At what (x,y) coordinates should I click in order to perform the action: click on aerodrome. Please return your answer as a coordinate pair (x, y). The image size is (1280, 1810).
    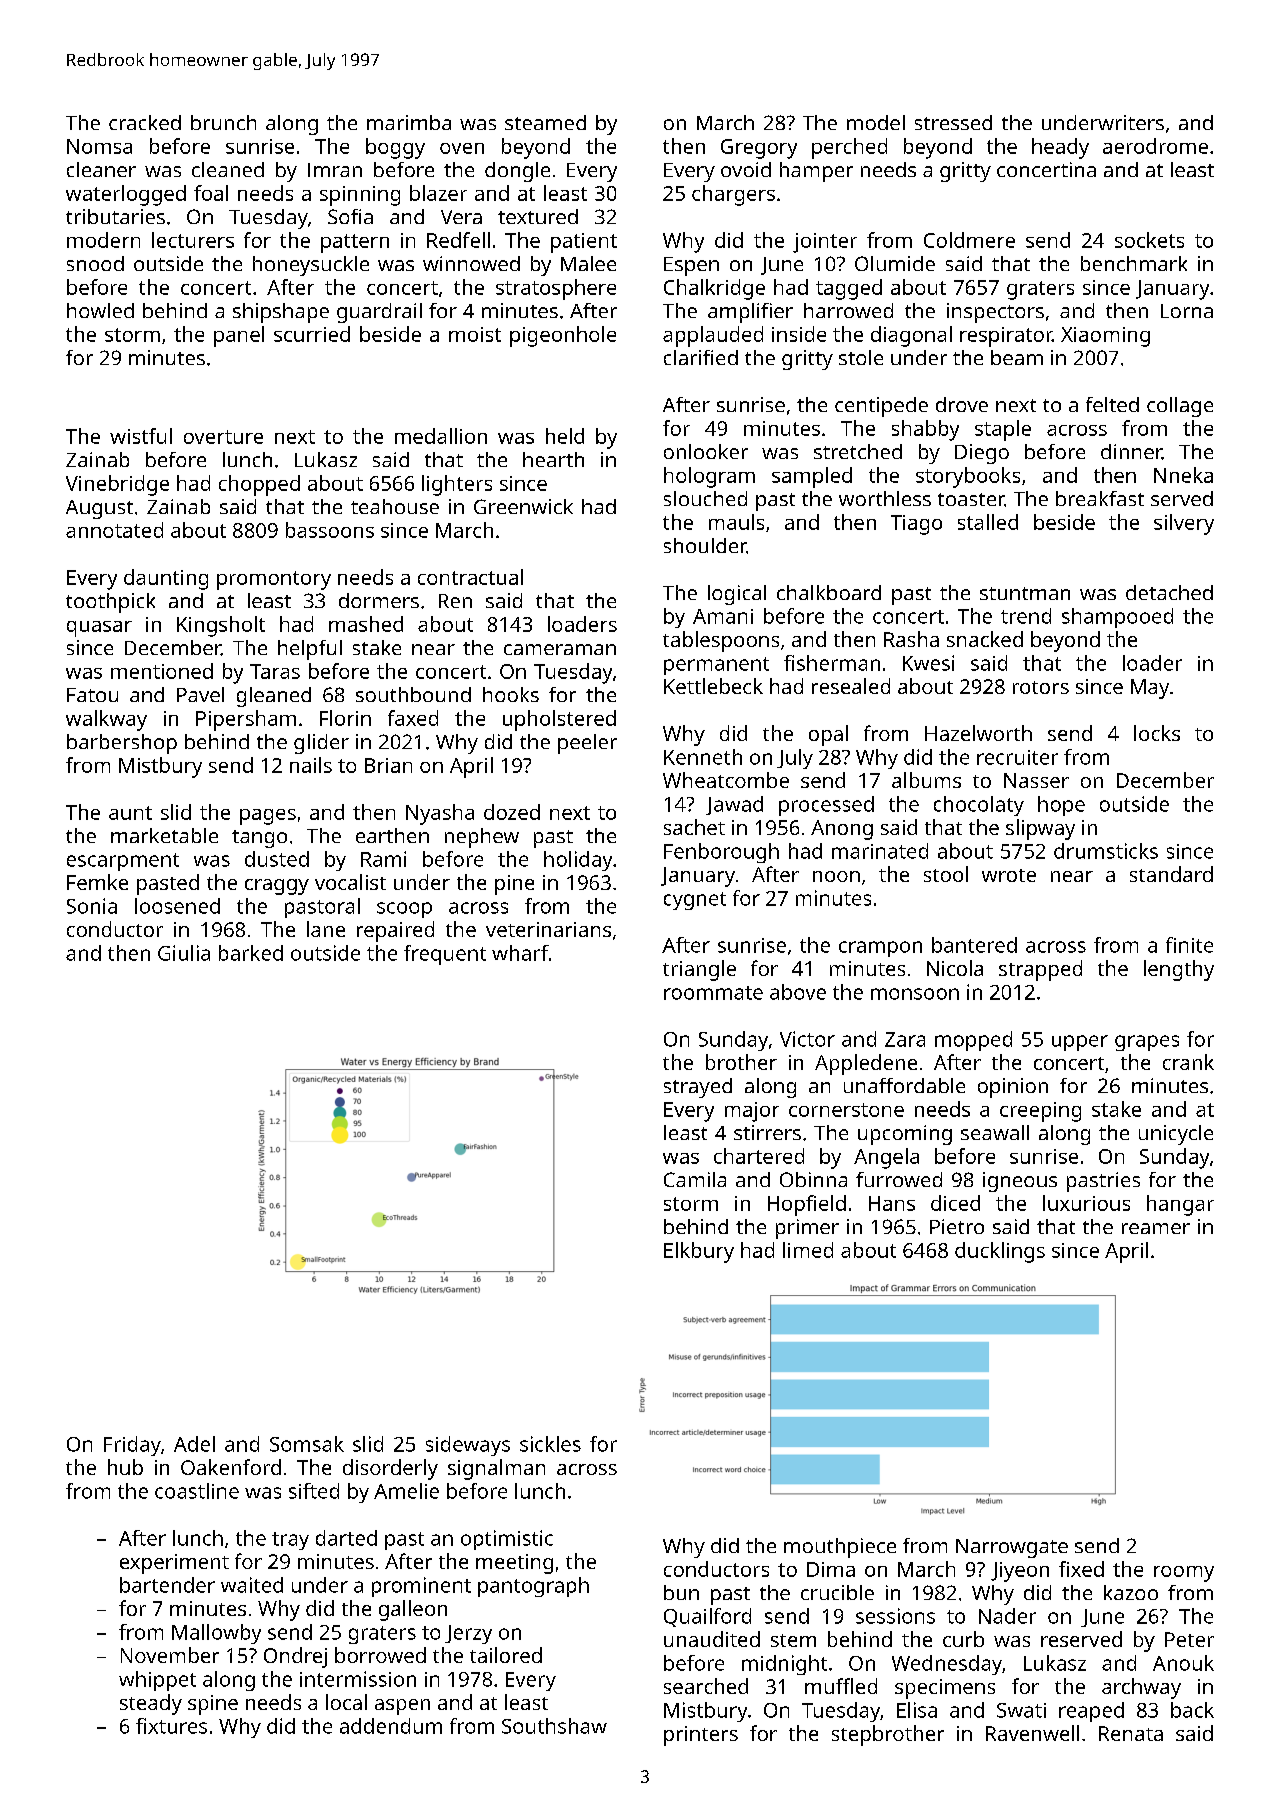
    Looking at the image, I should click on (1155, 146).
